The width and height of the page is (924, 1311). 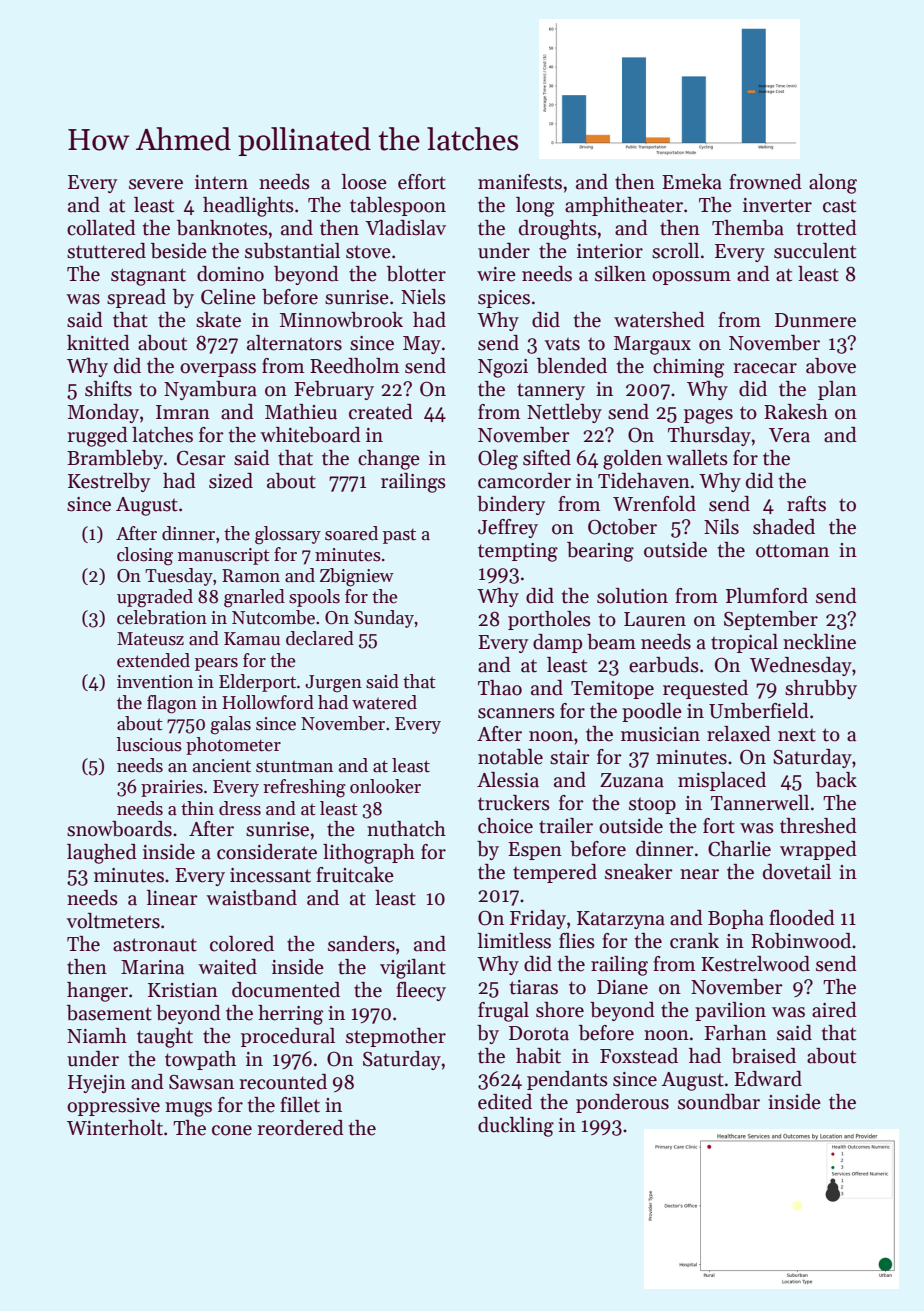 I want to click on Wrenfold, so click(x=654, y=504).
